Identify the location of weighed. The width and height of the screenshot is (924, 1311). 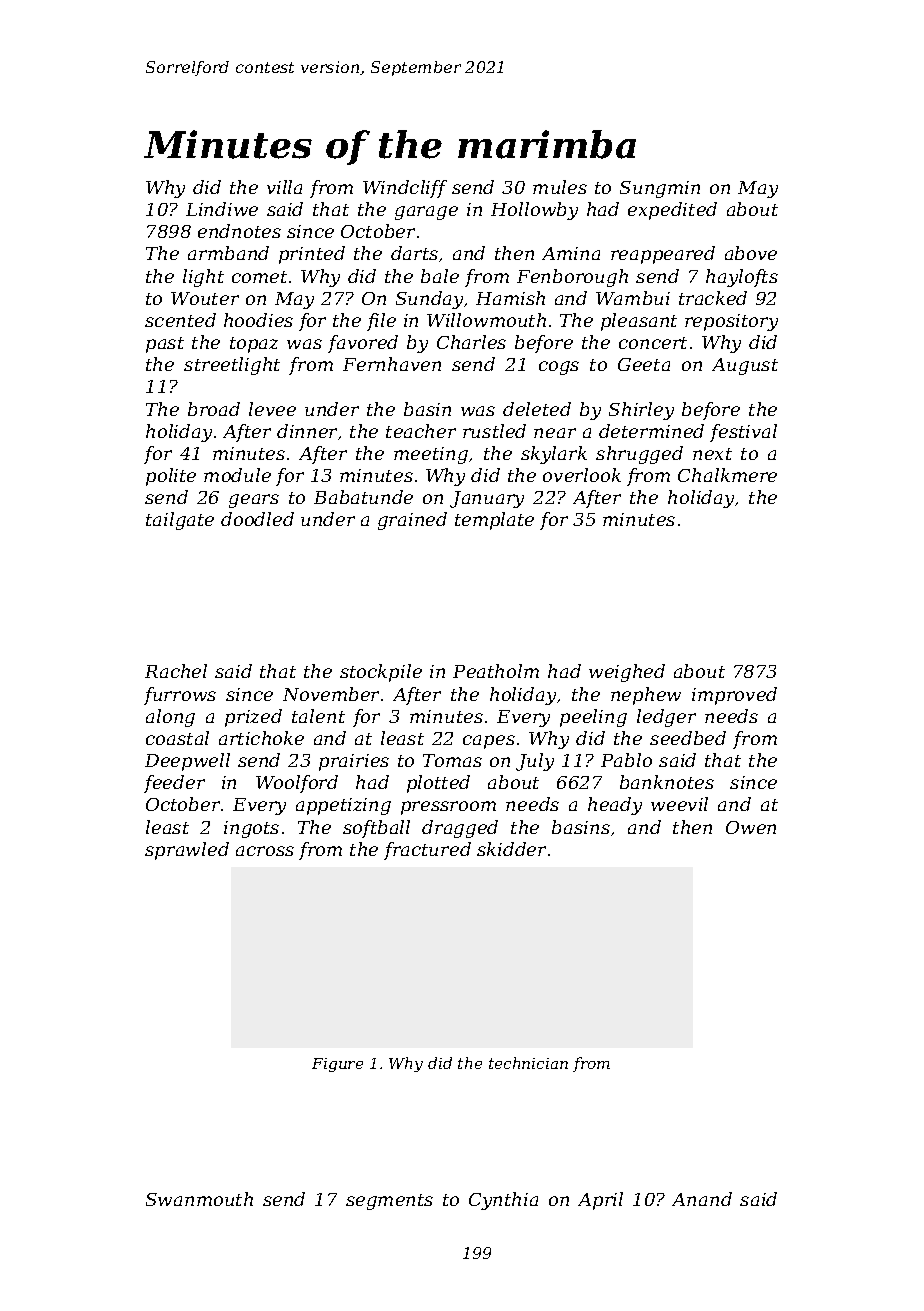
(627, 673).
